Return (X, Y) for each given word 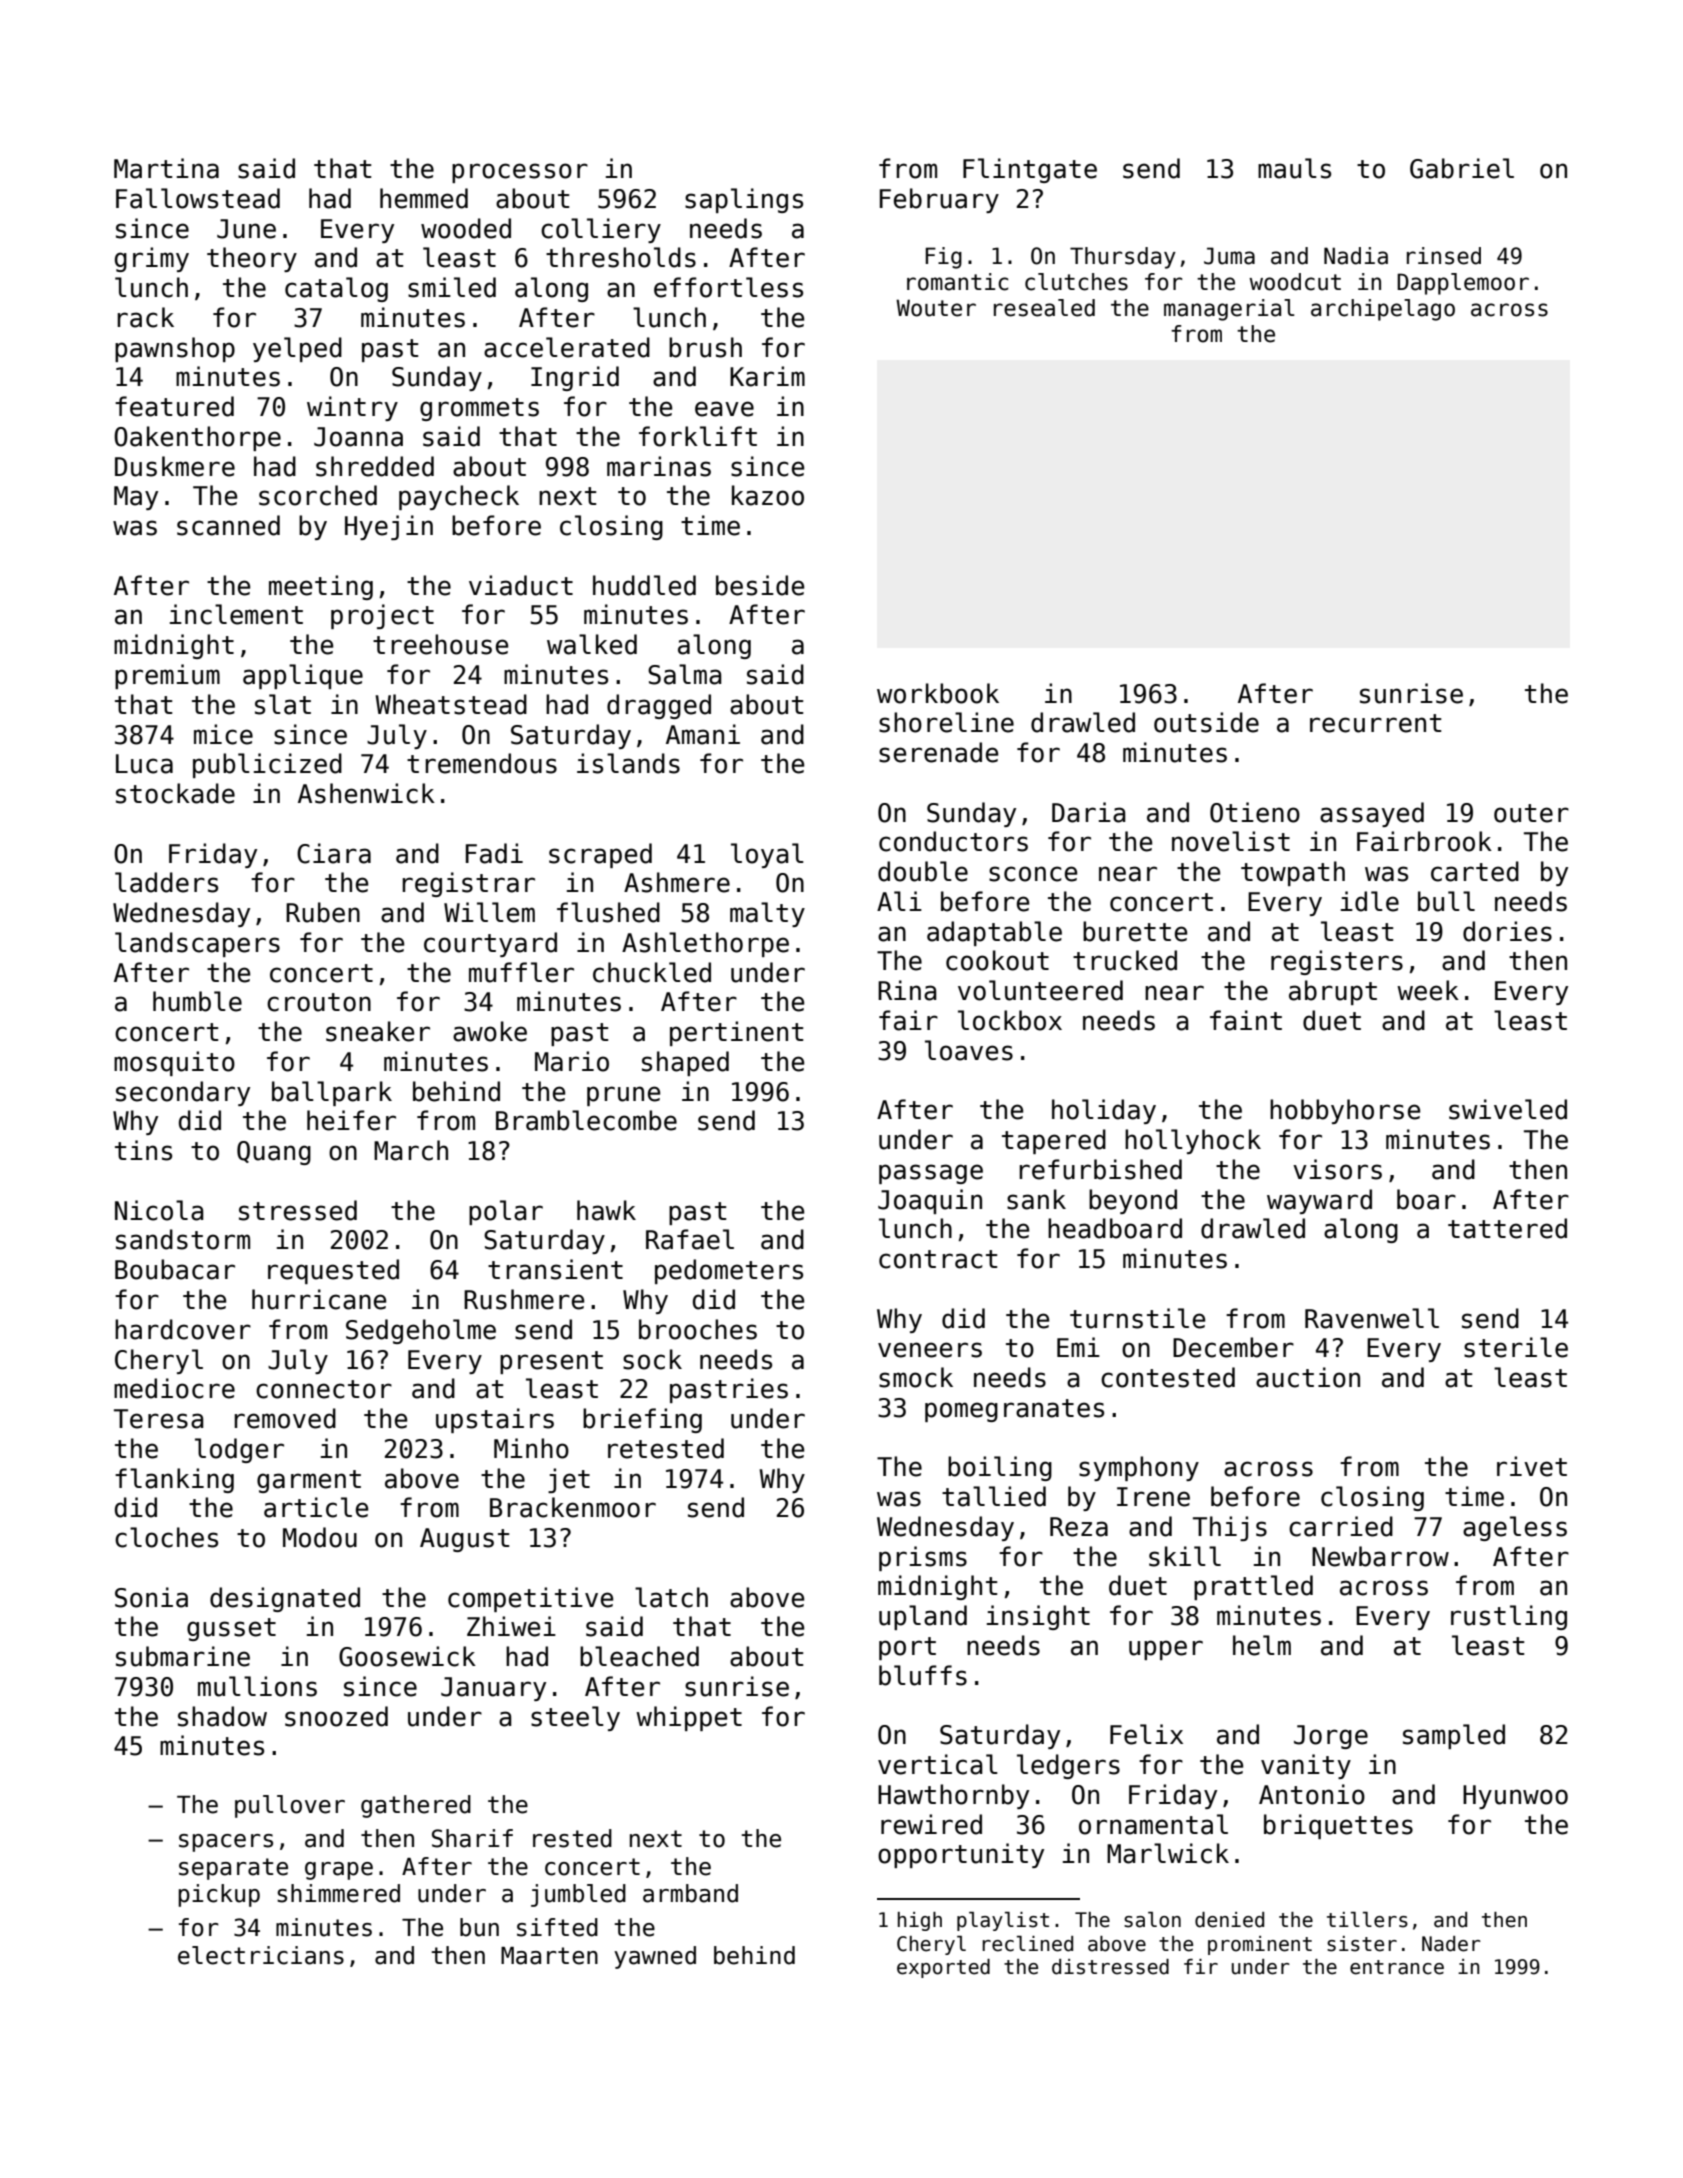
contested (1168, 1377)
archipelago (1383, 310)
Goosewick (407, 1656)
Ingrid (575, 378)
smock (916, 1377)
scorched (318, 495)
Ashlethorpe (705, 944)
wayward (1319, 1201)
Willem (489, 912)
